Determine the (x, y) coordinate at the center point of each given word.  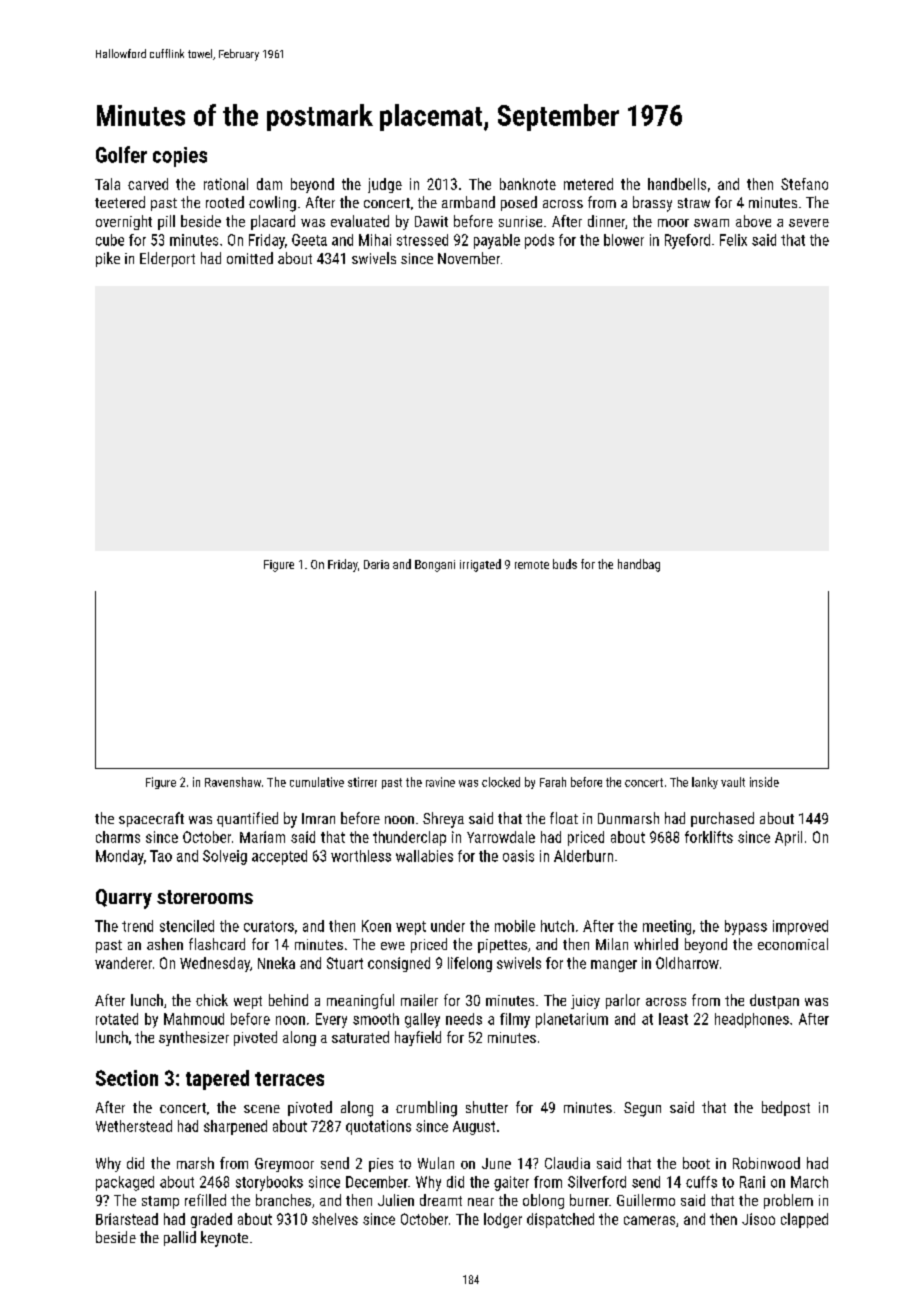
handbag (639, 565)
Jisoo (758, 1219)
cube (110, 240)
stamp (160, 1202)
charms (118, 837)
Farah (553, 782)
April (788, 838)
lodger (503, 1220)
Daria (376, 564)
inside (764, 782)
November (469, 258)
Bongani (435, 566)
